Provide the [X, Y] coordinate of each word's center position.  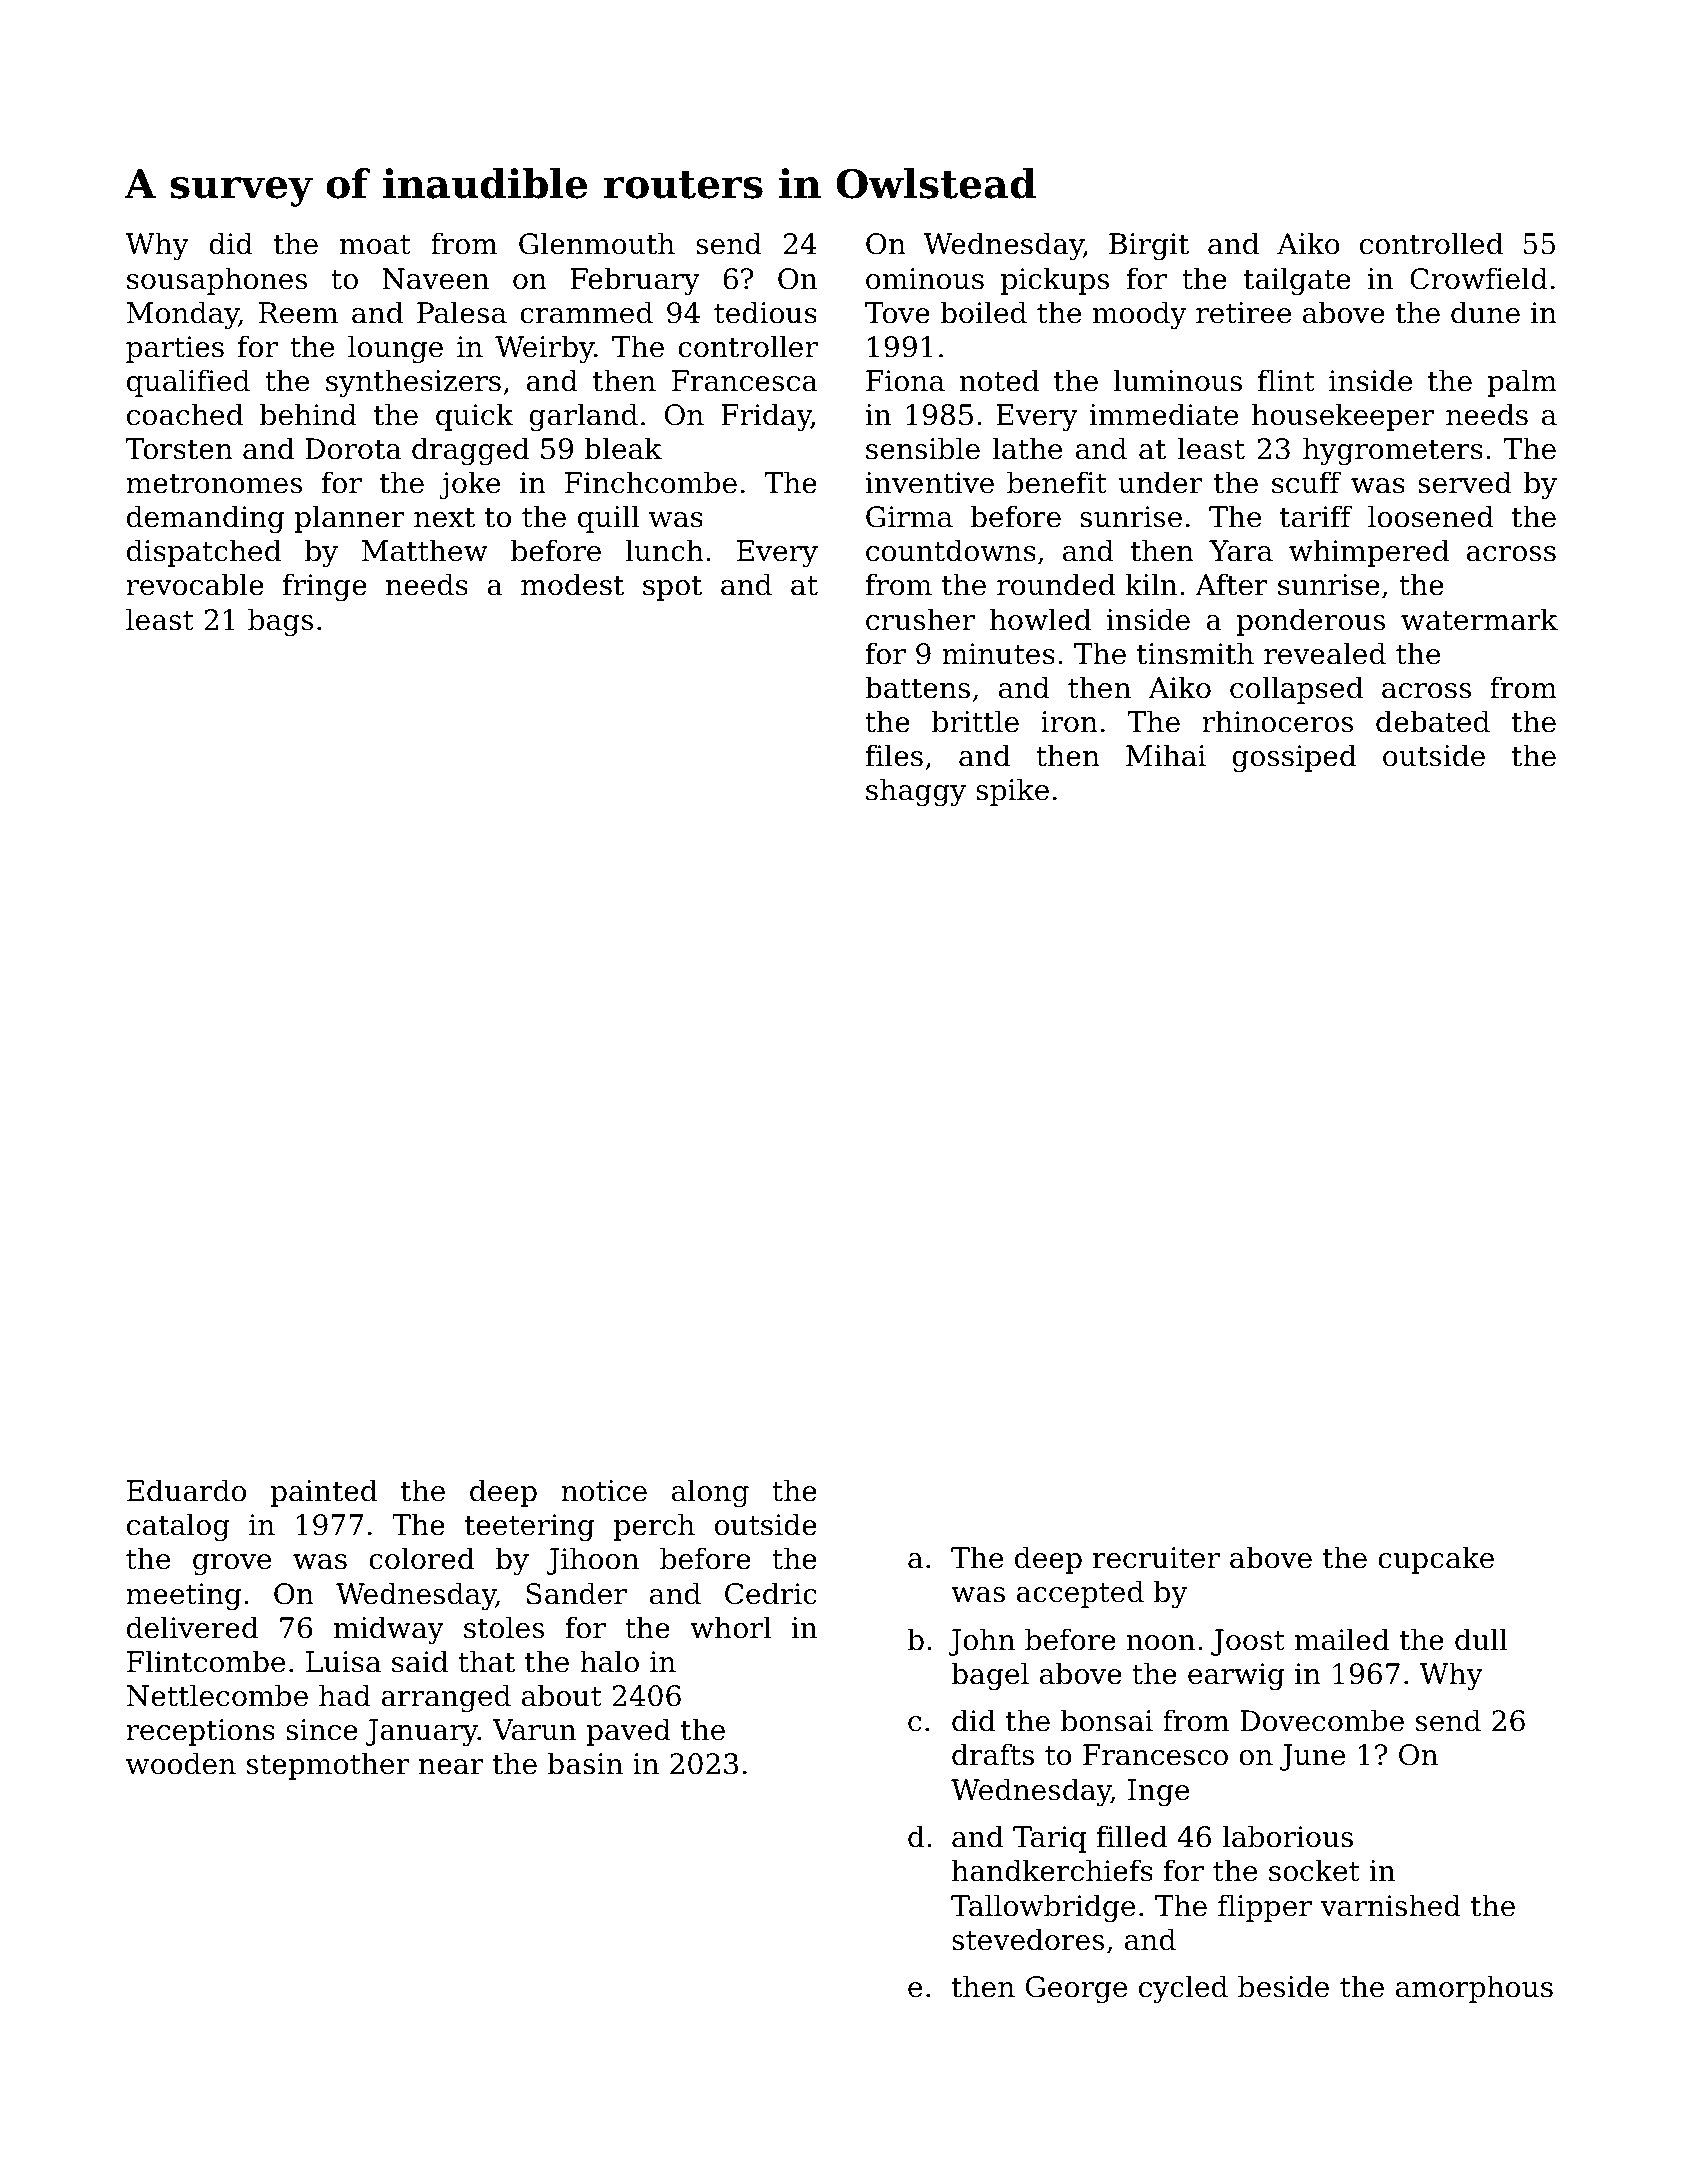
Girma [909, 517]
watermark [1479, 619]
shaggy [916, 792]
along [710, 1493]
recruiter [1156, 1558]
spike [1012, 792]
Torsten [179, 449]
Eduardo [186, 1490]
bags [280, 622]
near [451, 1767]
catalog [178, 1527]
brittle [975, 721]
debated [1433, 721]
